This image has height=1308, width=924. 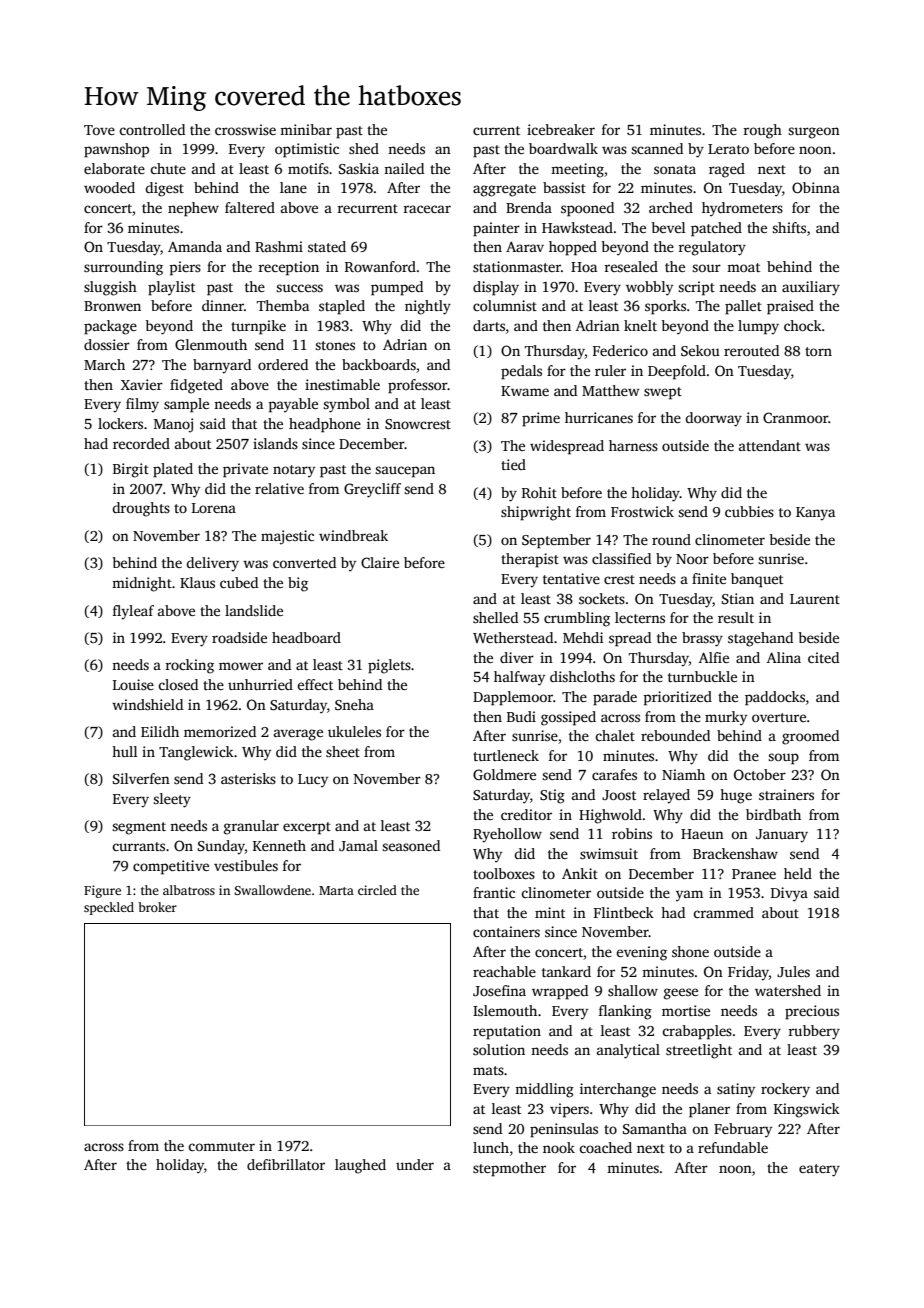 I want to click on Xavier, so click(x=142, y=384).
